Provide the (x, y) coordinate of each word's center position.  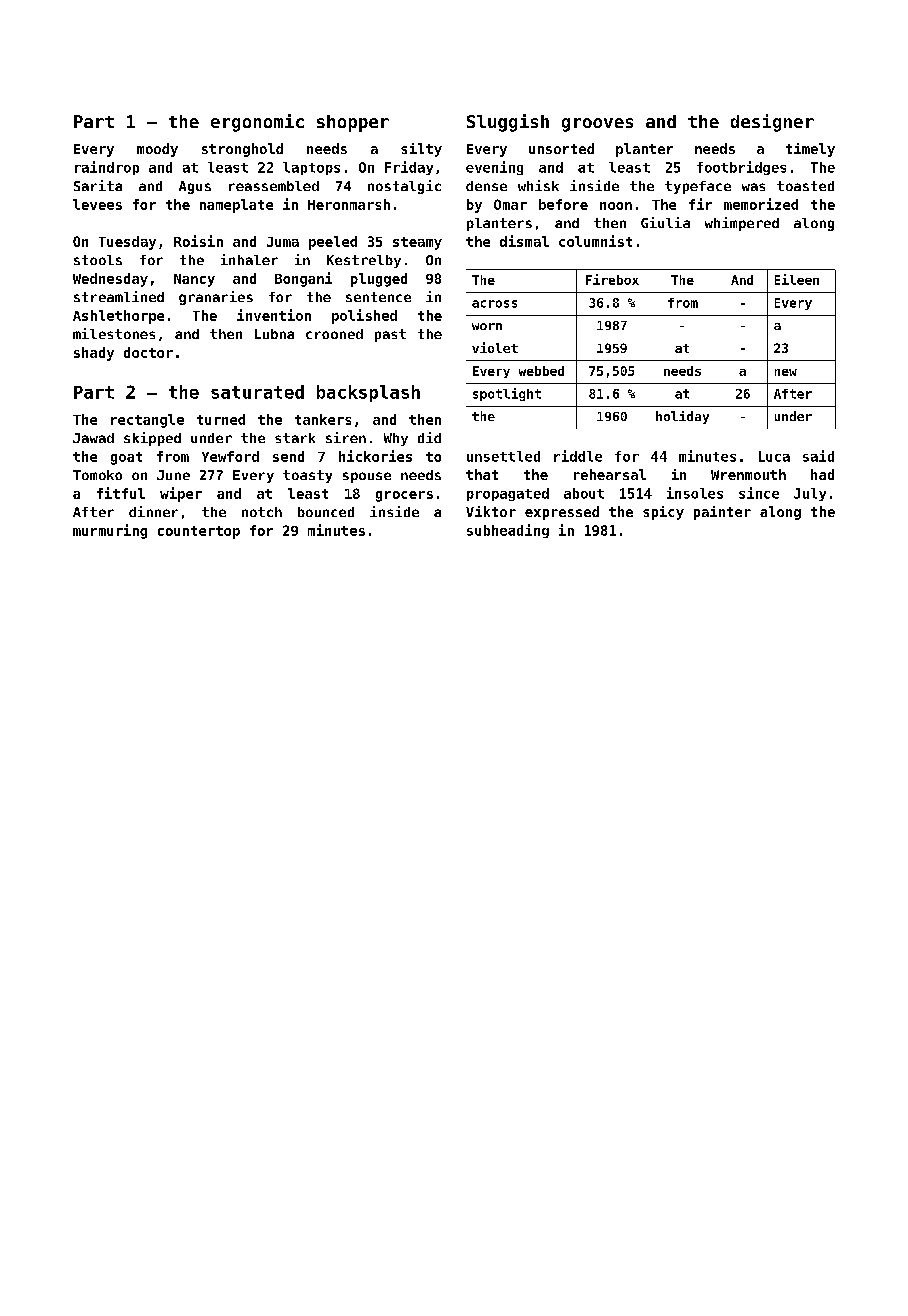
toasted (805, 186)
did (429, 437)
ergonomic (257, 123)
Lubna (274, 334)
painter (722, 513)
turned (221, 419)
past (390, 335)
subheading (508, 531)
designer (772, 123)
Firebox (612, 279)
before (563, 204)
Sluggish (508, 123)
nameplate (236, 206)
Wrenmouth (748, 474)
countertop (199, 532)
